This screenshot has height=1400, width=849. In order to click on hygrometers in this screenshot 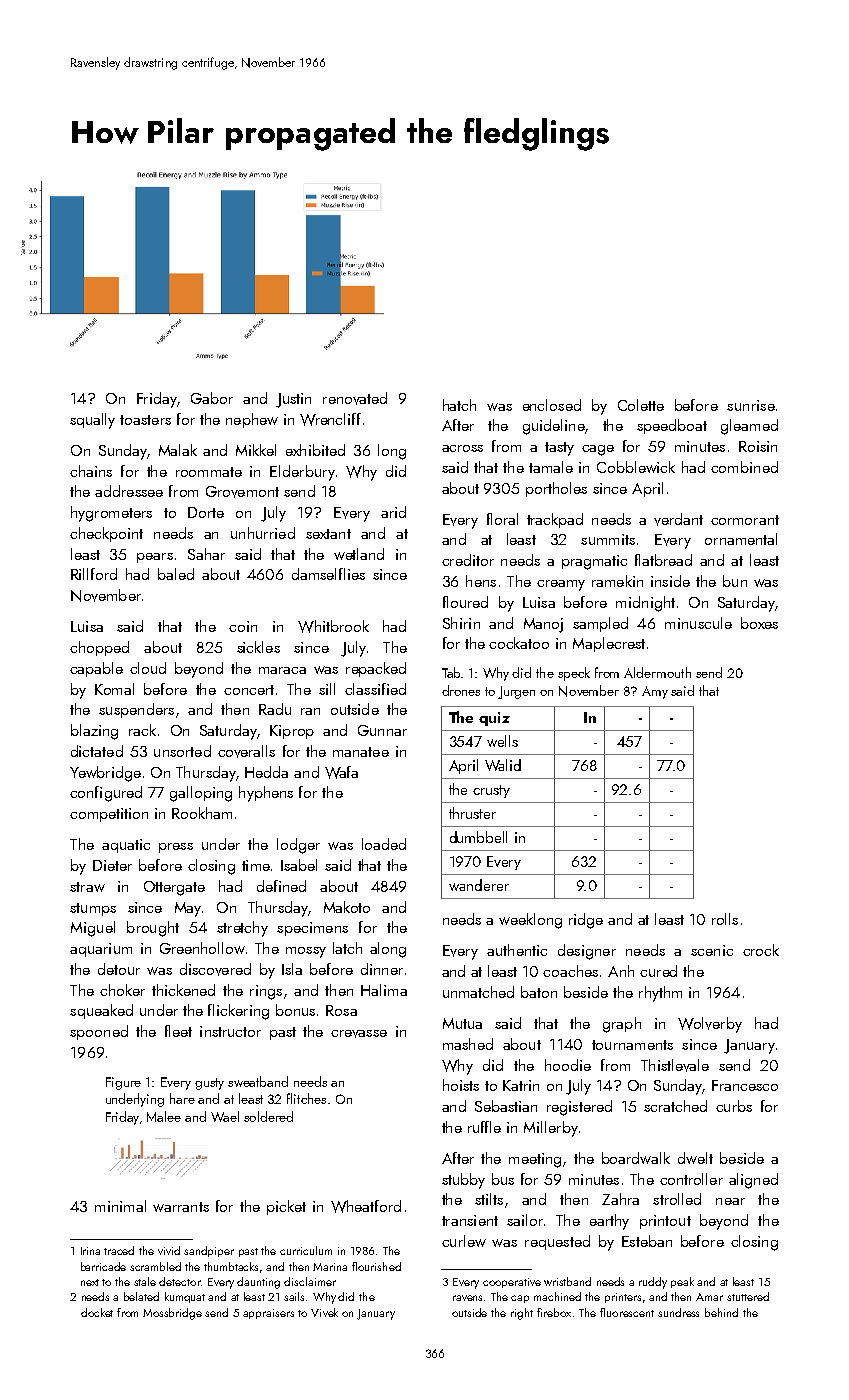, I will do `click(111, 514)`.
